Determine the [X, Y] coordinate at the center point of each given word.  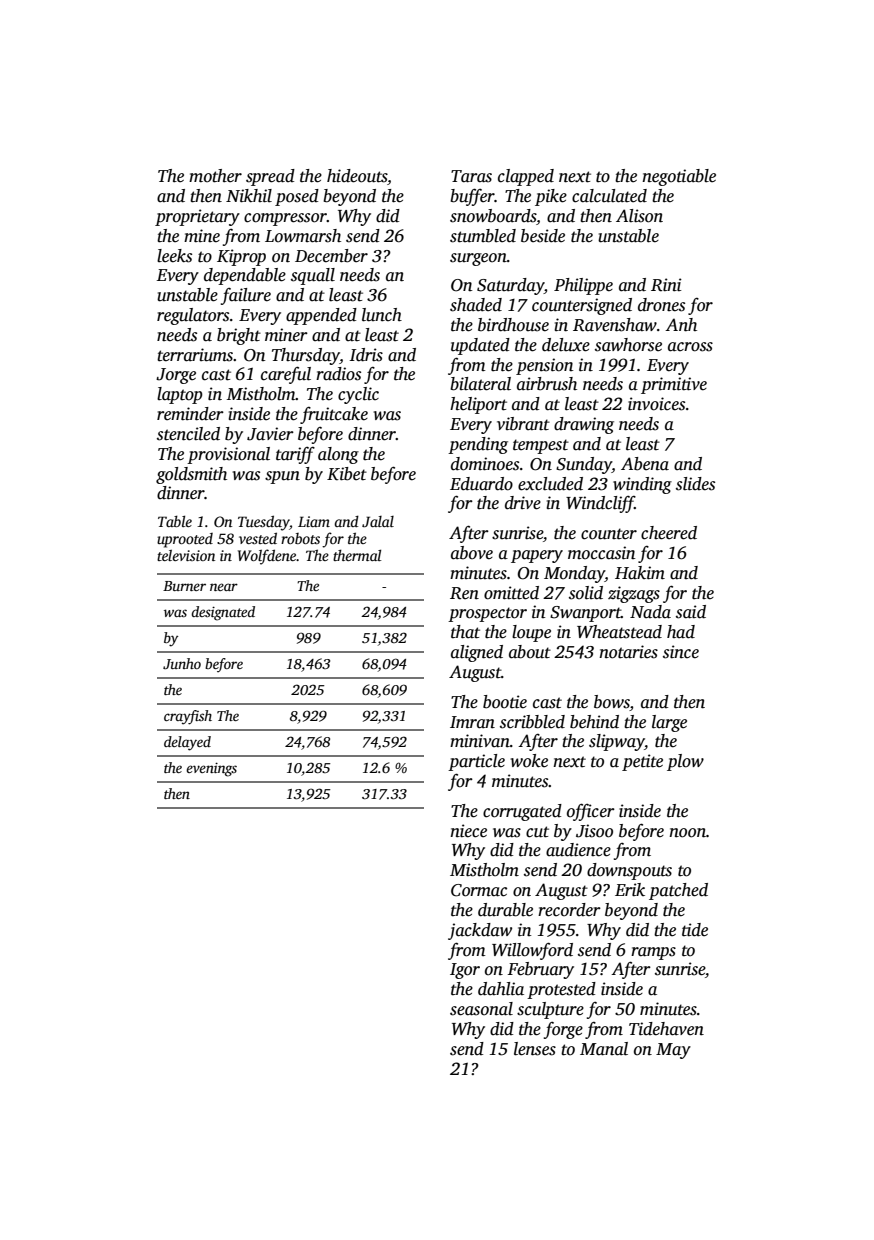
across [690, 347]
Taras [471, 176]
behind [594, 722]
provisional [228, 455]
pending [478, 445]
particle [476, 762]
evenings [211, 769]
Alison [639, 216]
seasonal [481, 1009]
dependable [245, 276]
